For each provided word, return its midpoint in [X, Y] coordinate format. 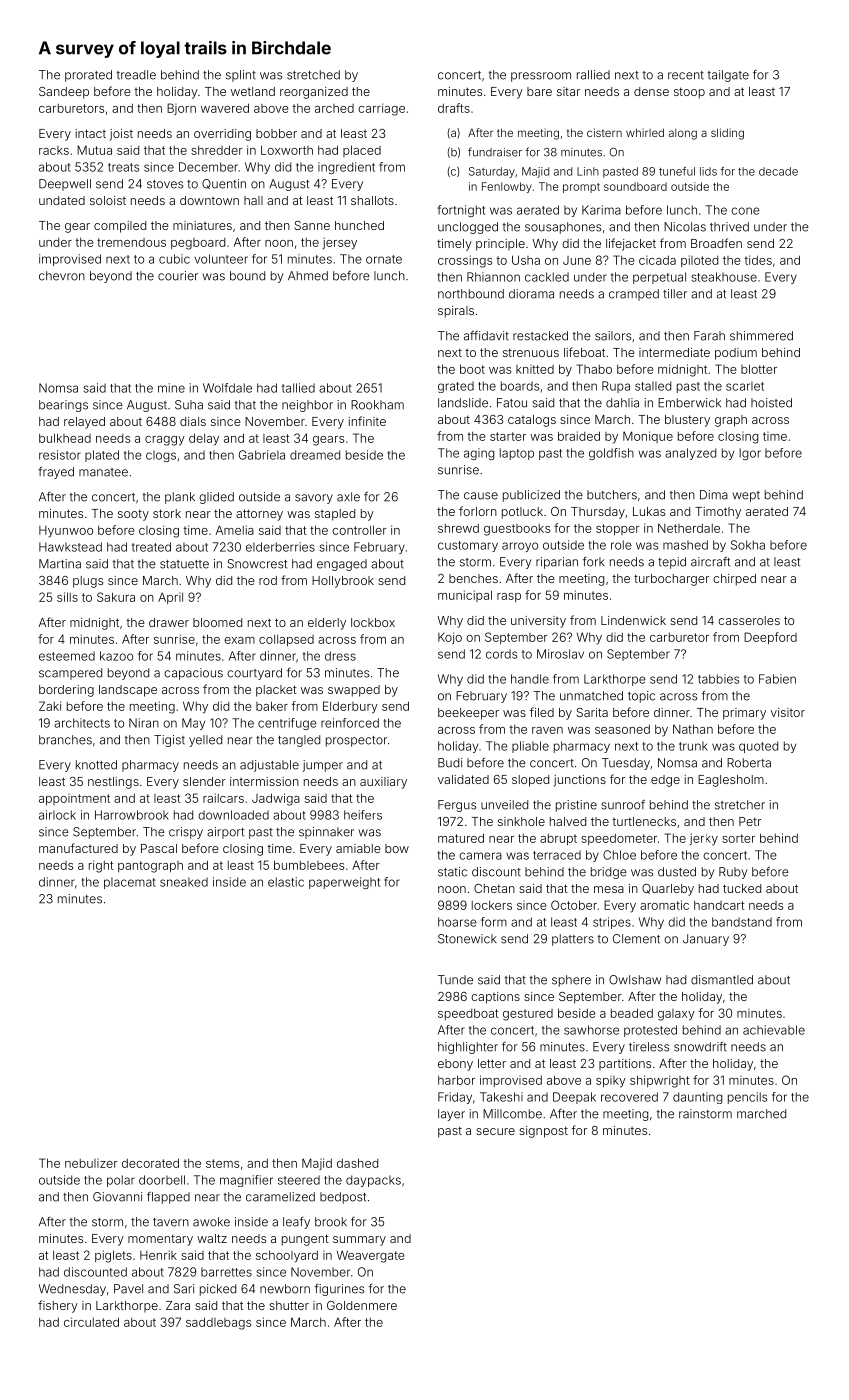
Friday [455, 1098]
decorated [150, 1163]
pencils [747, 1098]
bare [539, 91]
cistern [604, 132]
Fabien [777, 679]
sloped [530, 781]
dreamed [315, 455]
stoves [165, 184]
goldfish [611, 454]
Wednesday [72, 1290]
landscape [128, 691]
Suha [189, 405]
